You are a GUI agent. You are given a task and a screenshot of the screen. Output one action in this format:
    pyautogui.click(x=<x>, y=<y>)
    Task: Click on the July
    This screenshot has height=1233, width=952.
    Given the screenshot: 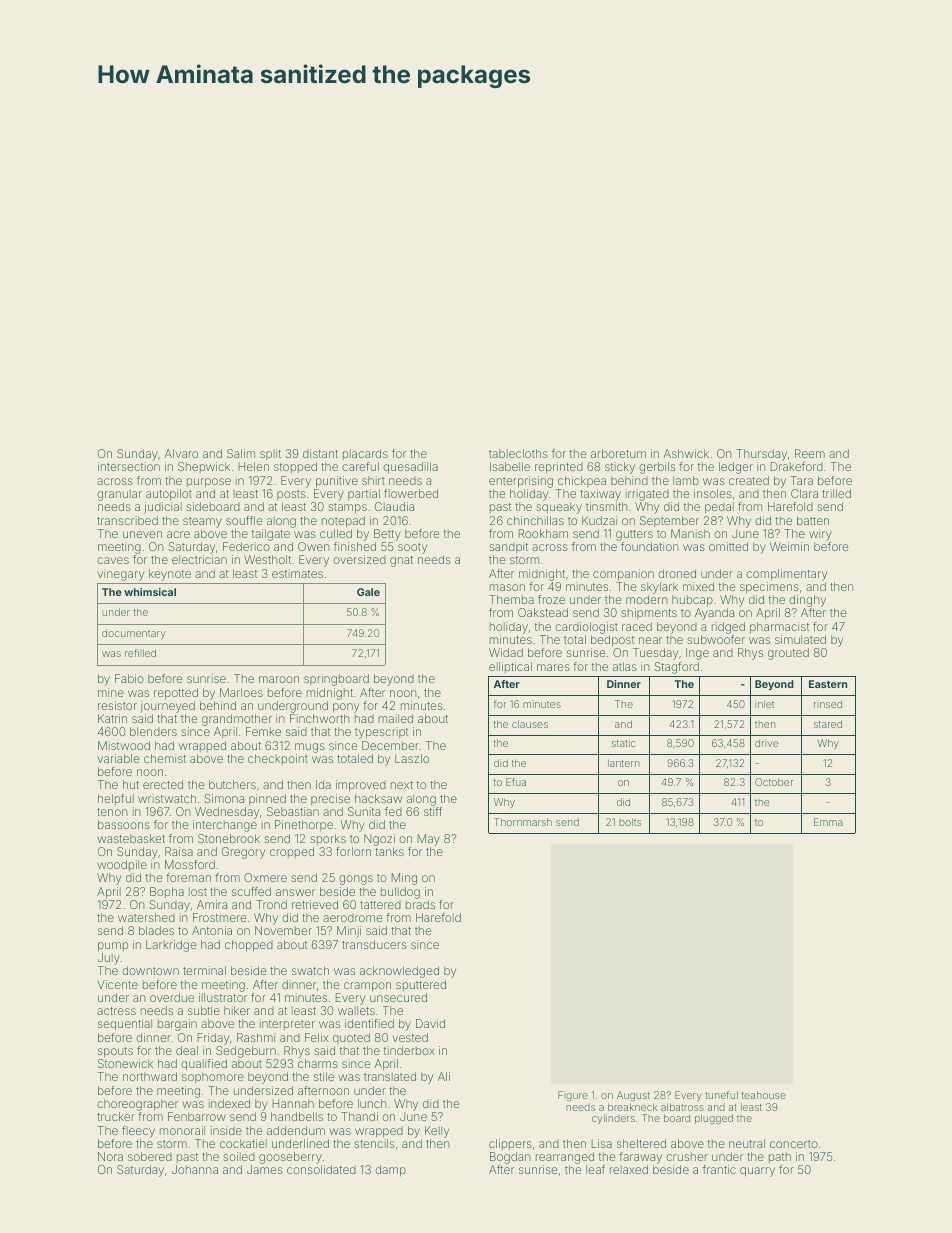 What is the action you would take?
    pyautogui.click(x=109, y=959)
